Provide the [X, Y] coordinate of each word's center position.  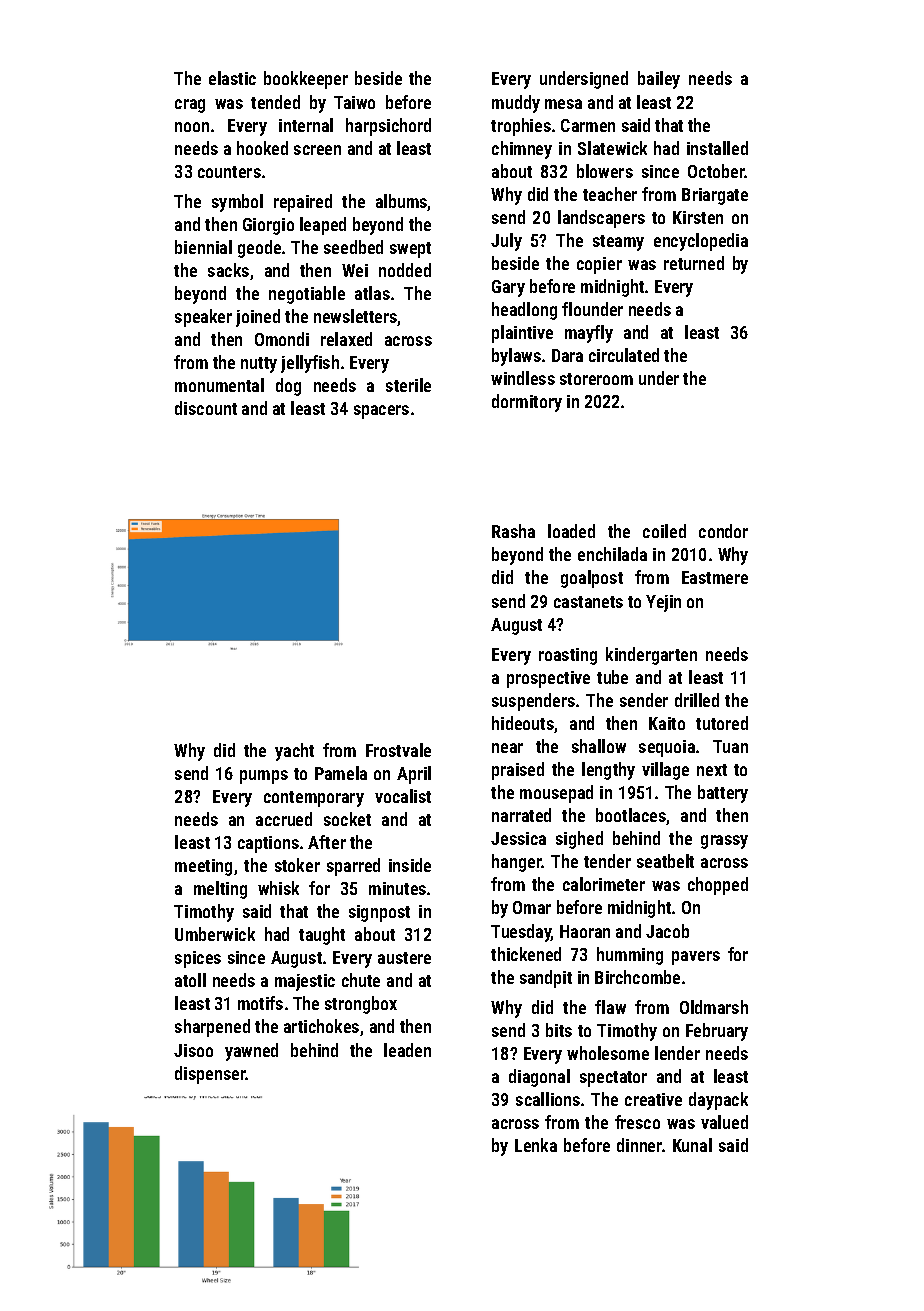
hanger [517, 863]
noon [192, 127]
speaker [203, 318]
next [712, 770]
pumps [264, 777]
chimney [522, 150]
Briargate [715, 196]
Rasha [513, 531]
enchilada [612, 554]
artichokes [321, 1026]
